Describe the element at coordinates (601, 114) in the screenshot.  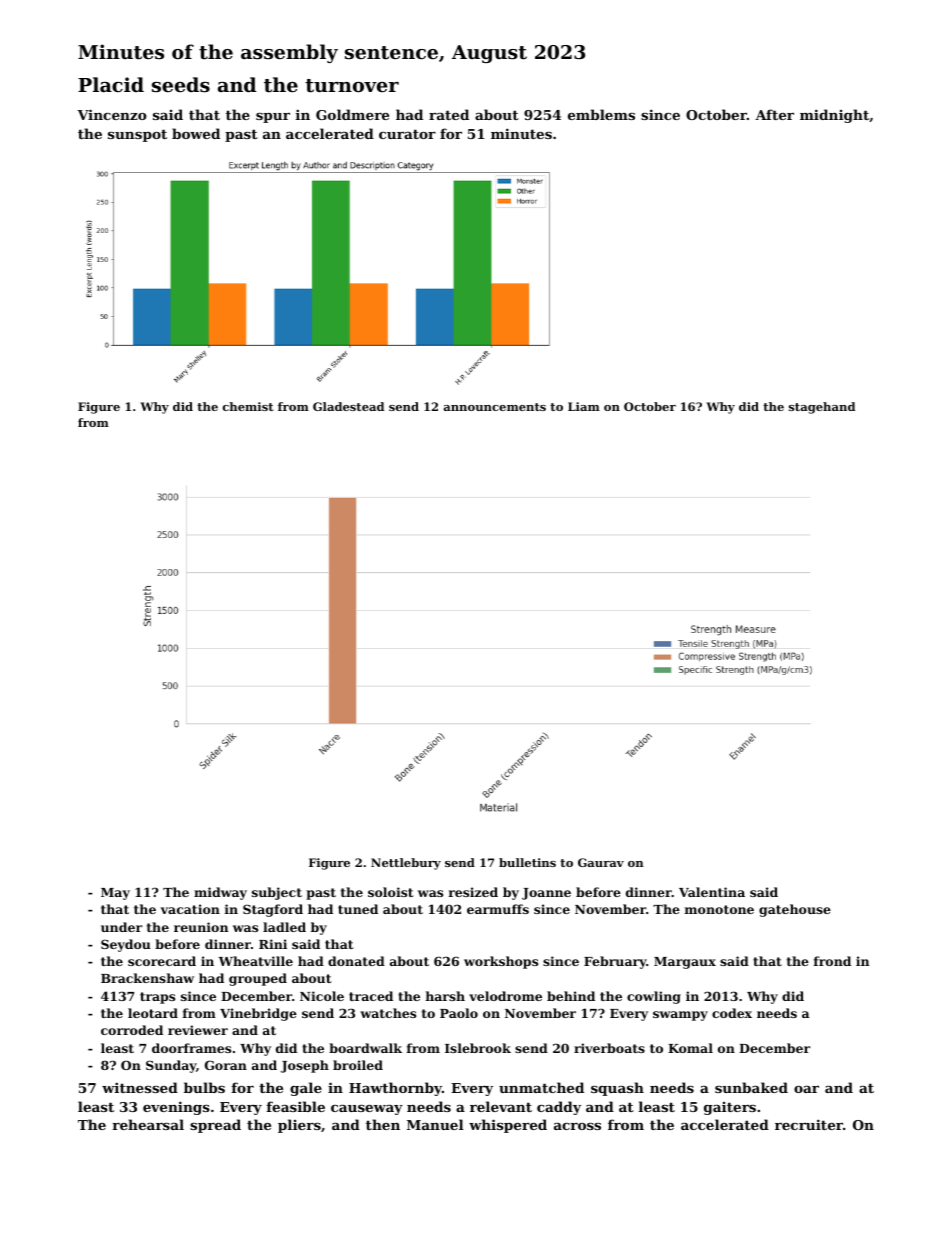
I see `emblems` at that location.
